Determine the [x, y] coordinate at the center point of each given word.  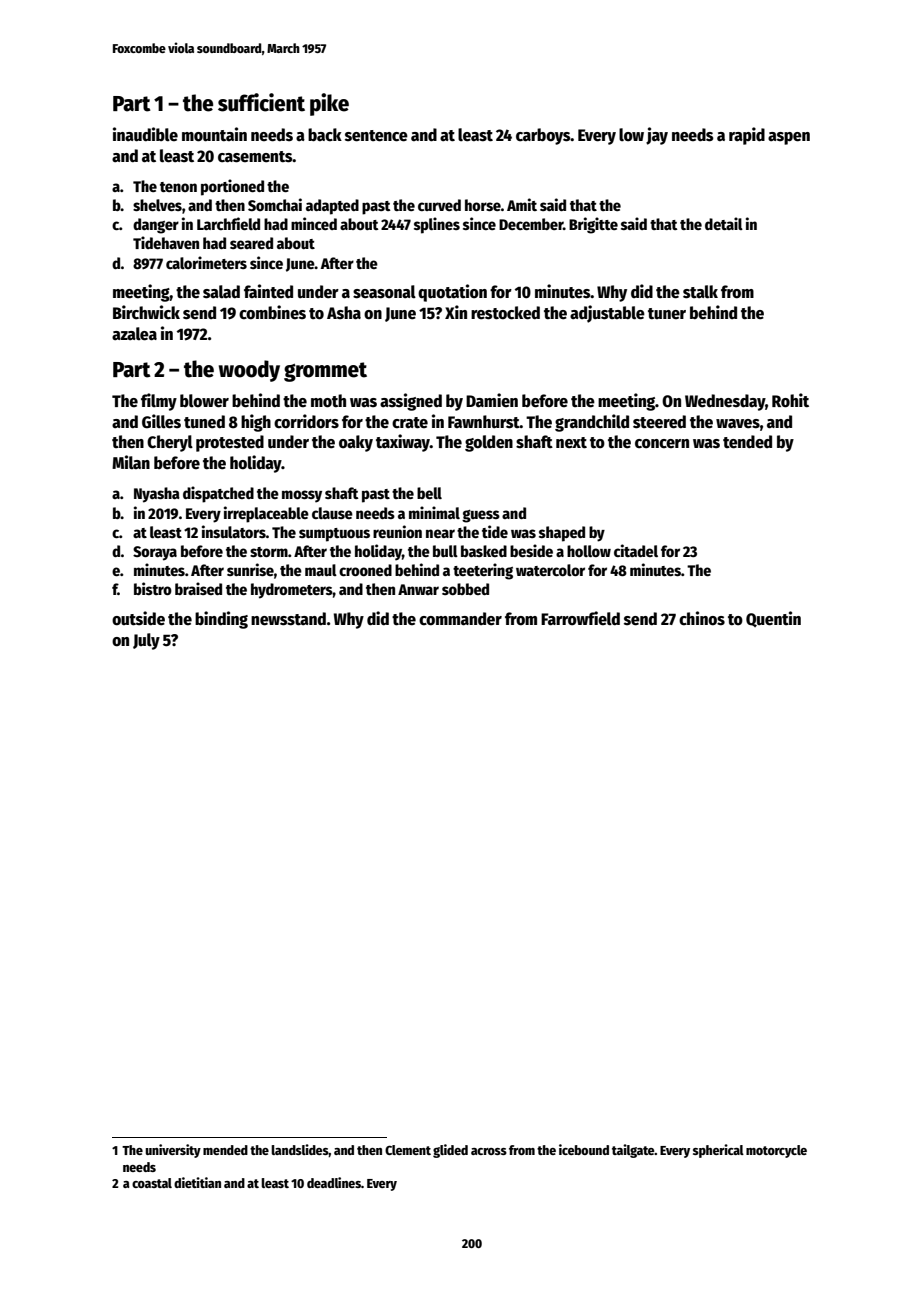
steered [659, 422]
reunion [397, 531]
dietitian [197, 1182]
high [256, 423]
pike [329, 104]
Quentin [773, 619]
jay [657, 136]
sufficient [261, 102]
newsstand [288, 619]
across [489, 1151]
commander [460, 619]
